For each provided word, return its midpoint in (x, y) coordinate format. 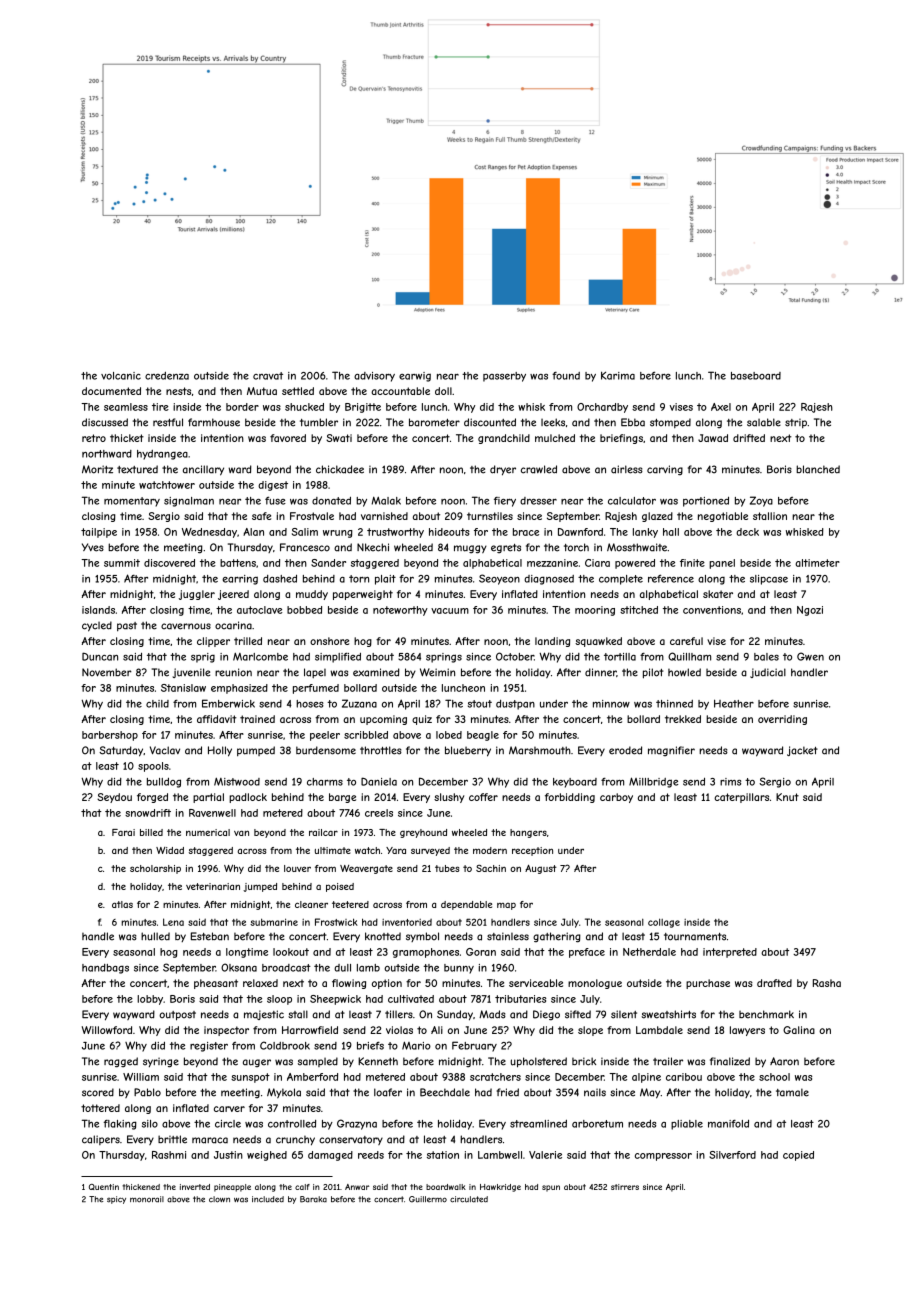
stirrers (625, 1187)
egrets (506, 548)
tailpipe (99, 533)
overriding (782, 720)
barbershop (110, 736)
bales (766, 657)
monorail (147, 1199)
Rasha (827, 983)
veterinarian (213, 886)
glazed (657, 517)
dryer (503, 470)
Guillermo (428, 1199)
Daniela (379, 781)
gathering (557, 937)
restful (168, 422)
